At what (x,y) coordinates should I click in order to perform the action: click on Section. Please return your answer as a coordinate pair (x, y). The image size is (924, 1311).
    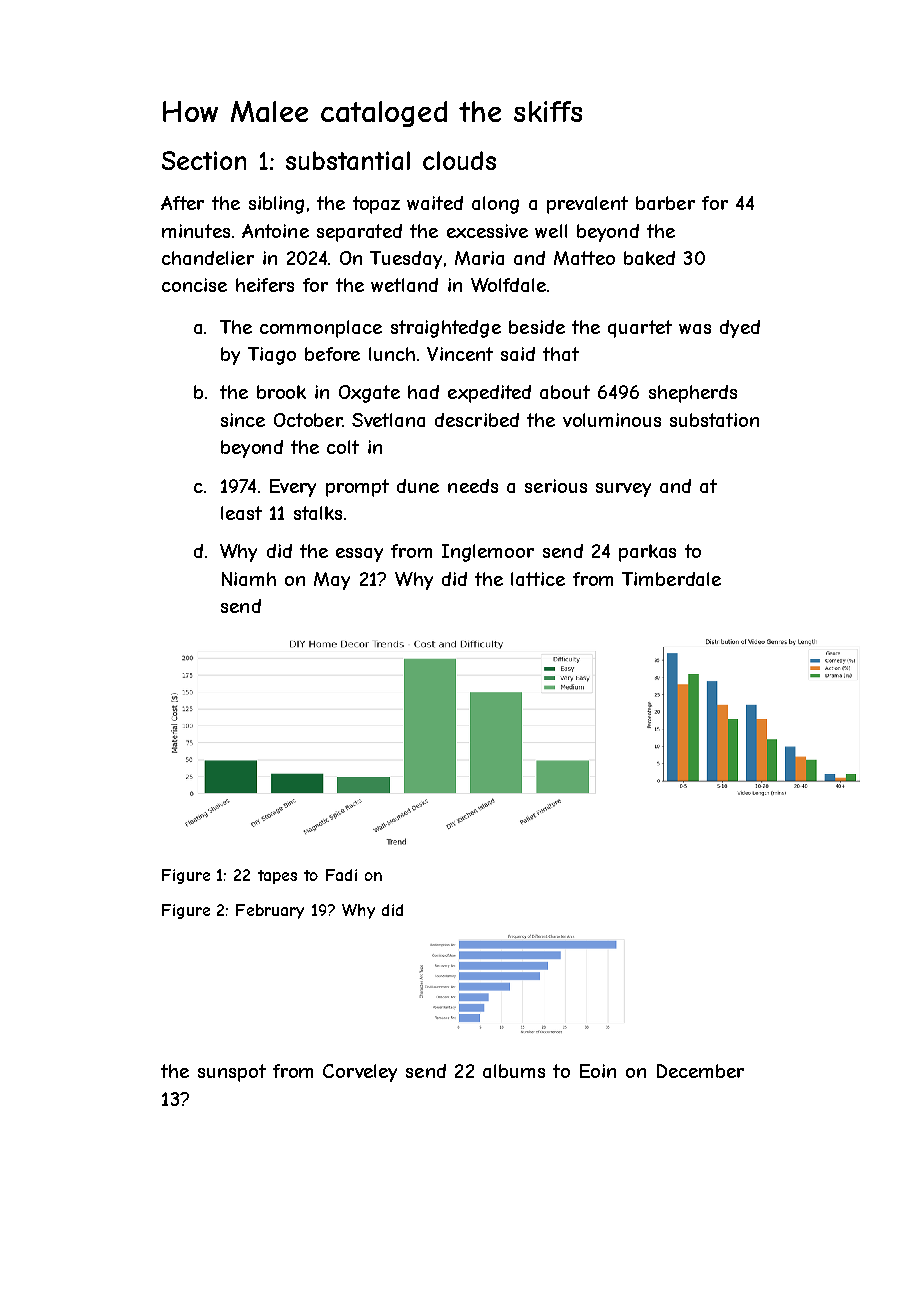
    Looking at the image, I should click on (204, 160).
